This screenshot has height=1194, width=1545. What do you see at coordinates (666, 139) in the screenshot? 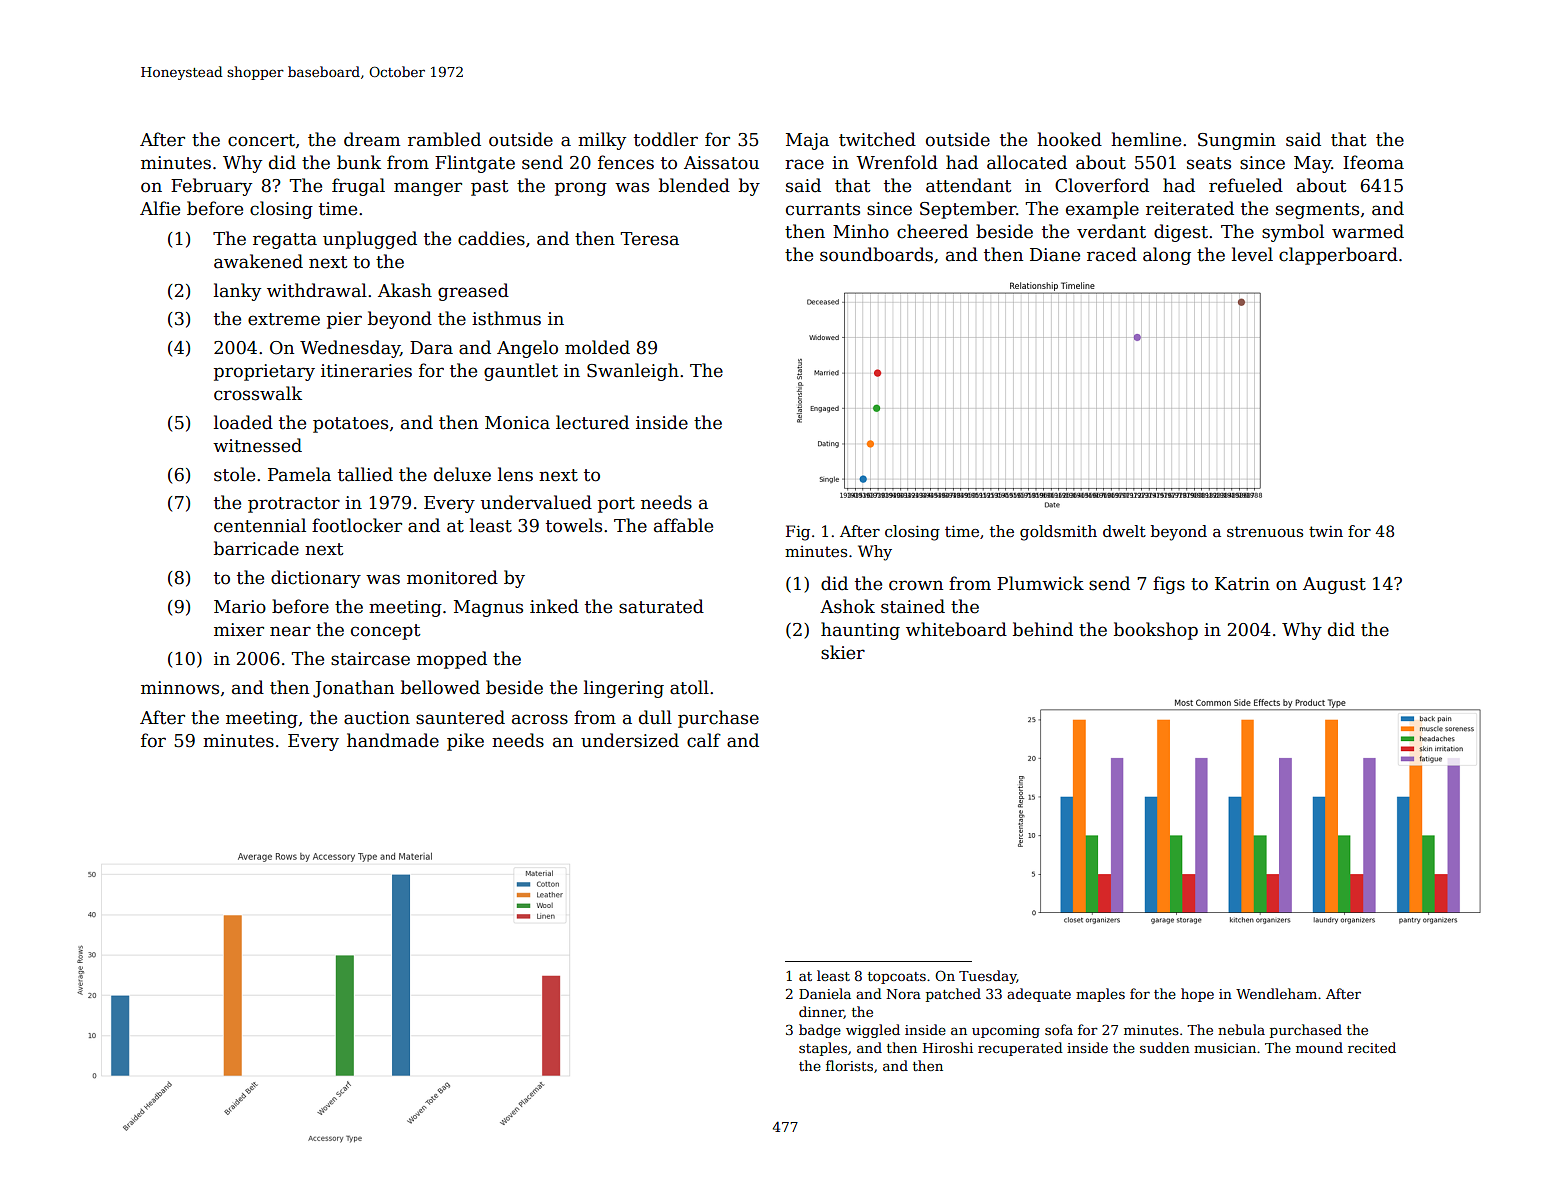
I see `toddler` at bounding box center [666, 139].
